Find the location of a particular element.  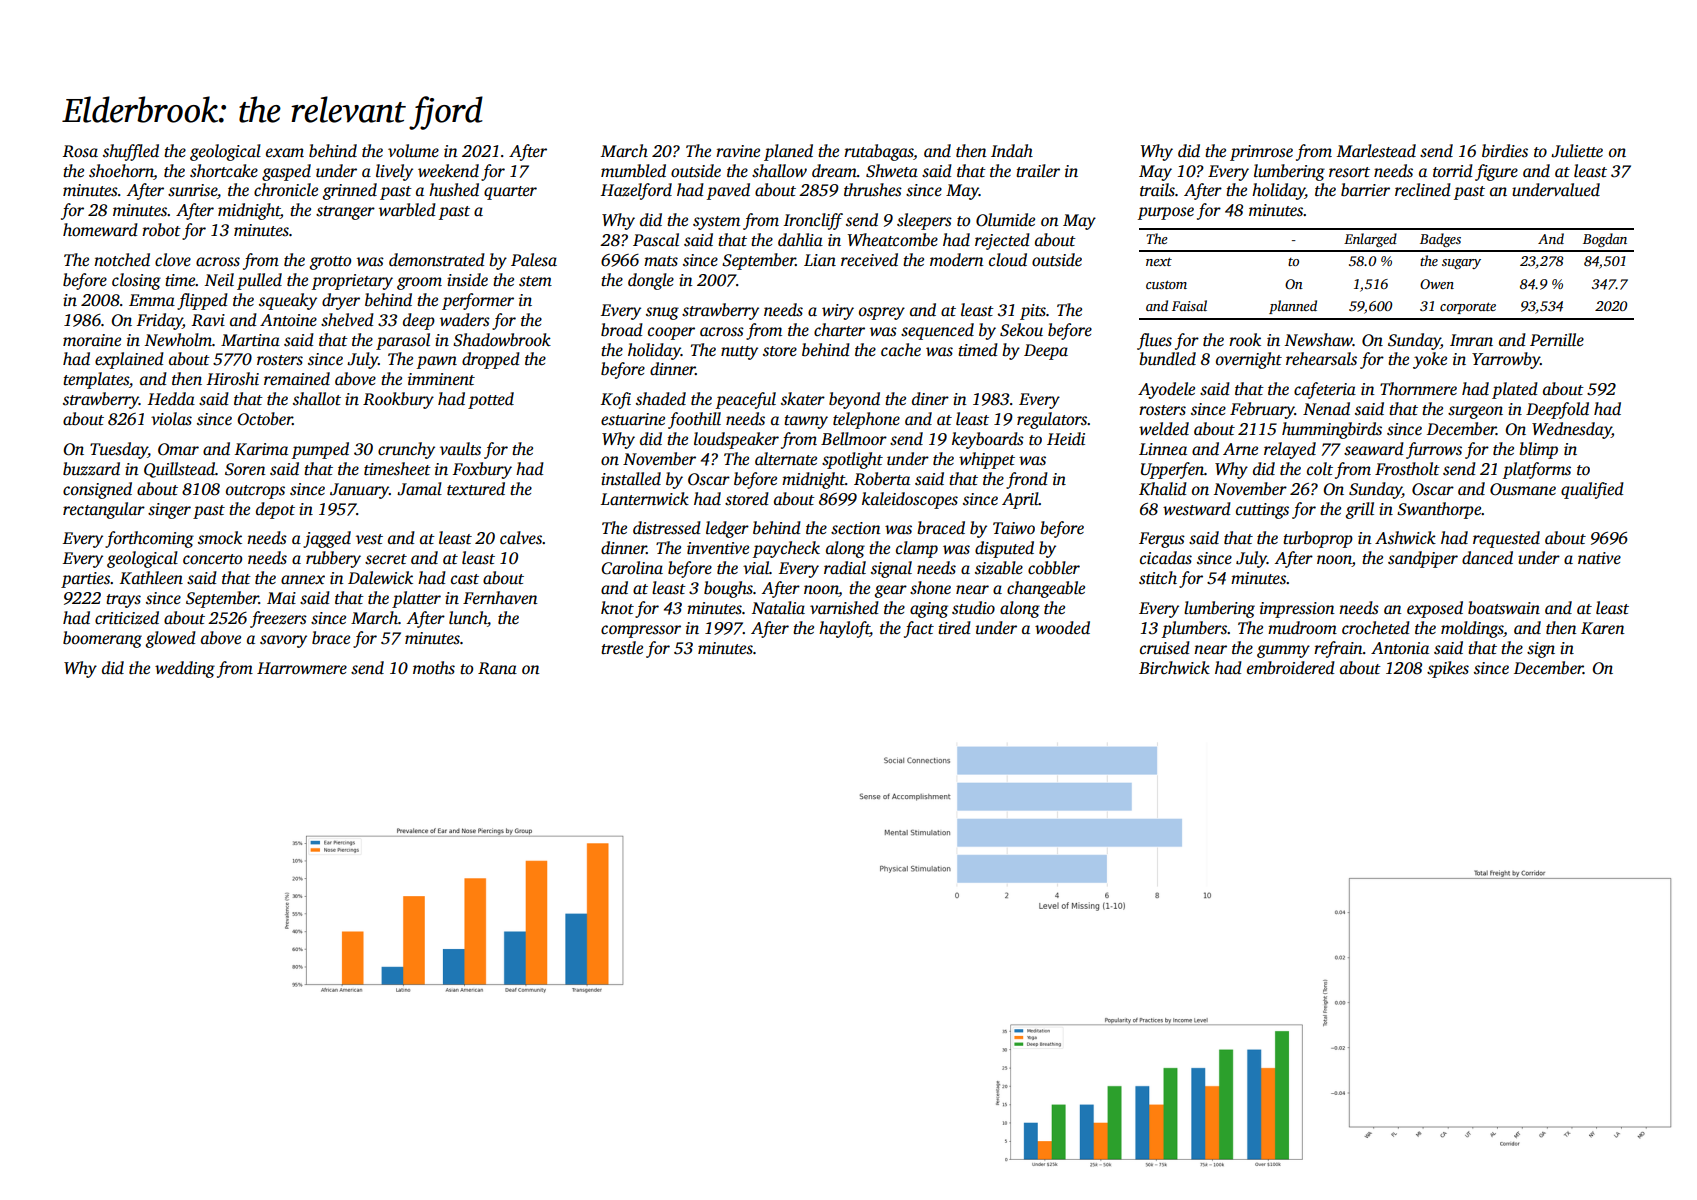

Karima is located at coordinates (261, 449).
